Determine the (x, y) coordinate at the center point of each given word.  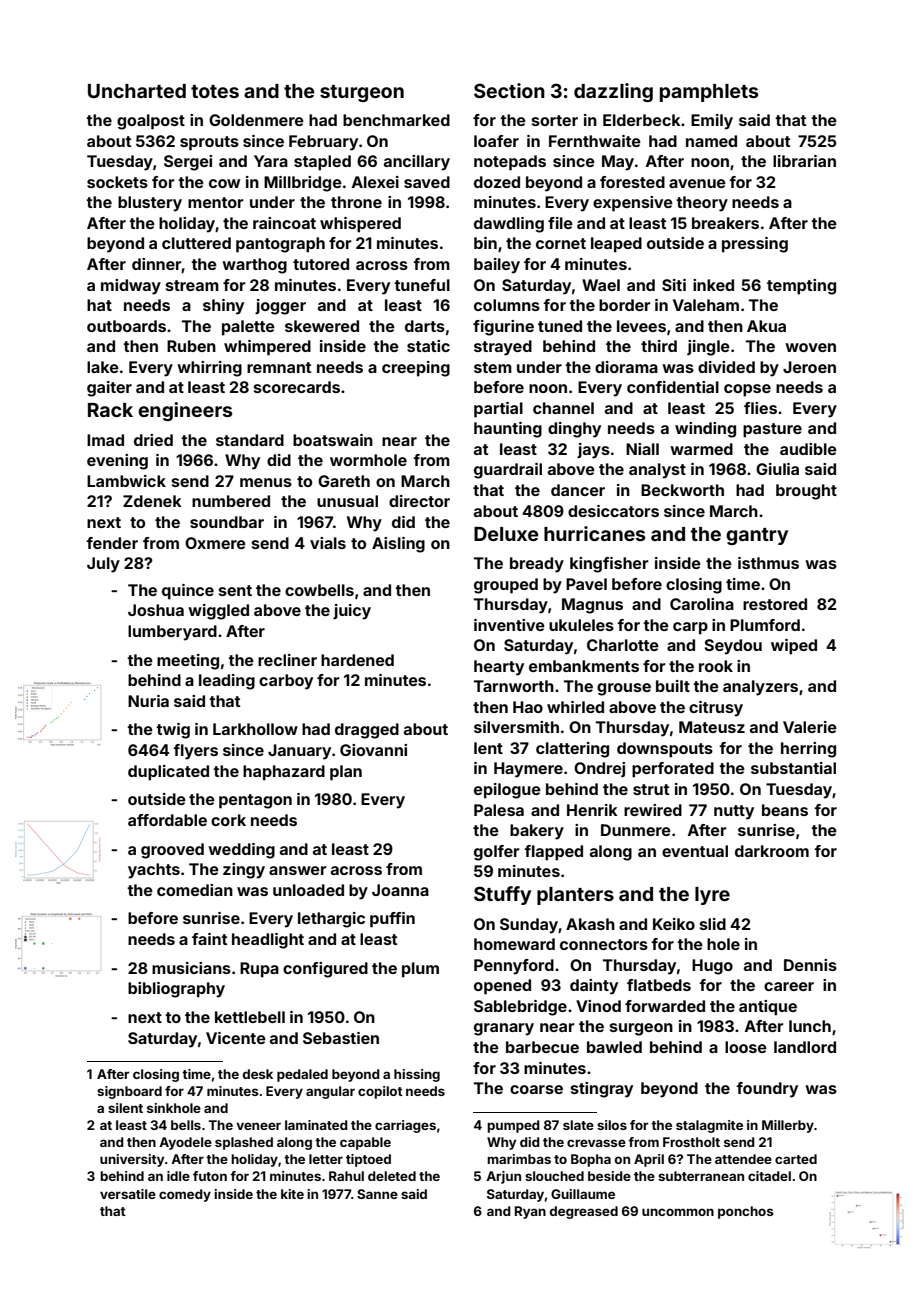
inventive (509, 625)
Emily (712, 122)
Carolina (702, 604)
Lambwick (126, 481)
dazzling (613, 92)
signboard (129, 1092)
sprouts (209, 143)
